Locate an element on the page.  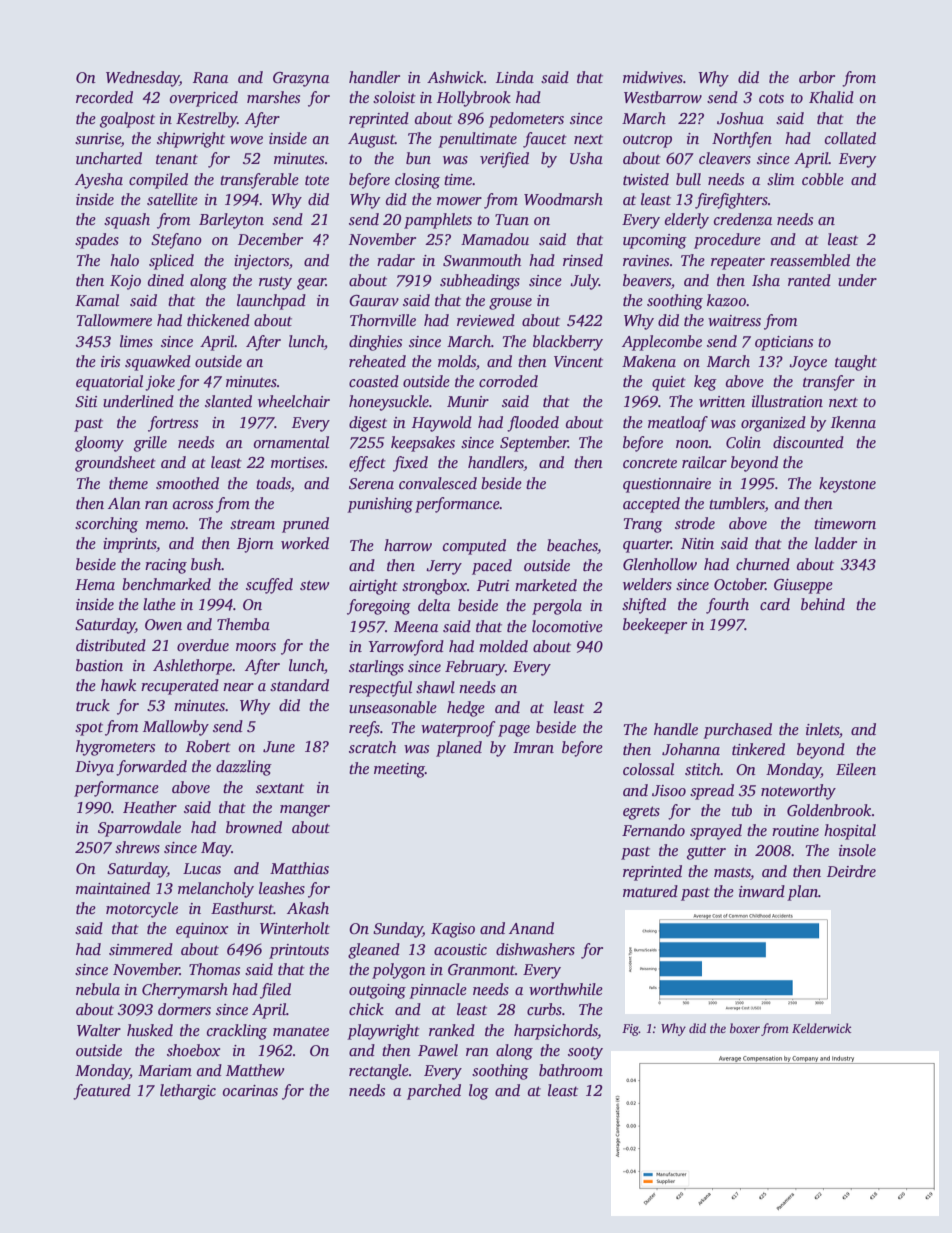
nebula is located at coordinates (98, 989).
